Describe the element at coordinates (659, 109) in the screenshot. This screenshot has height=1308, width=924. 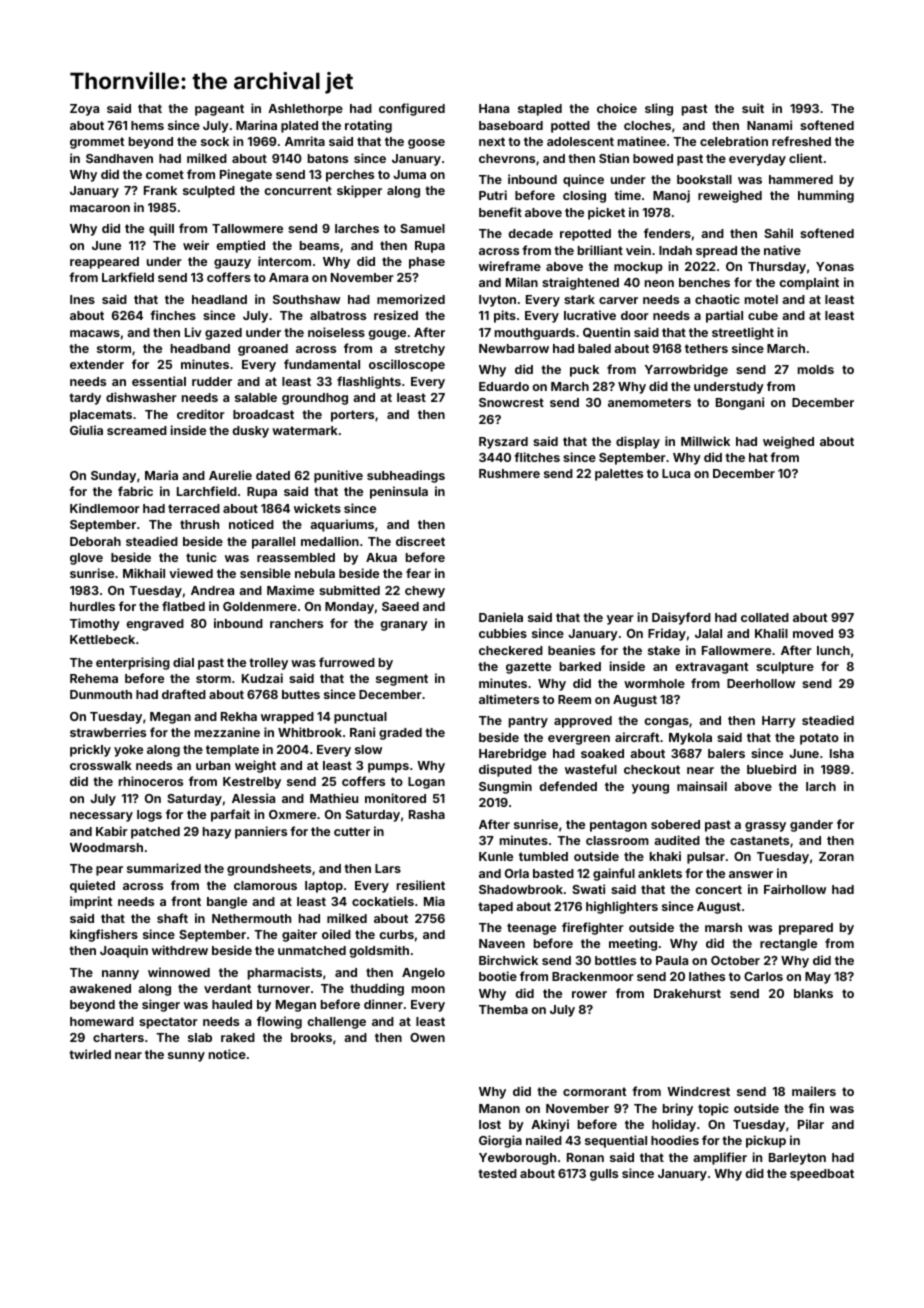
I see `sling` at that location.
